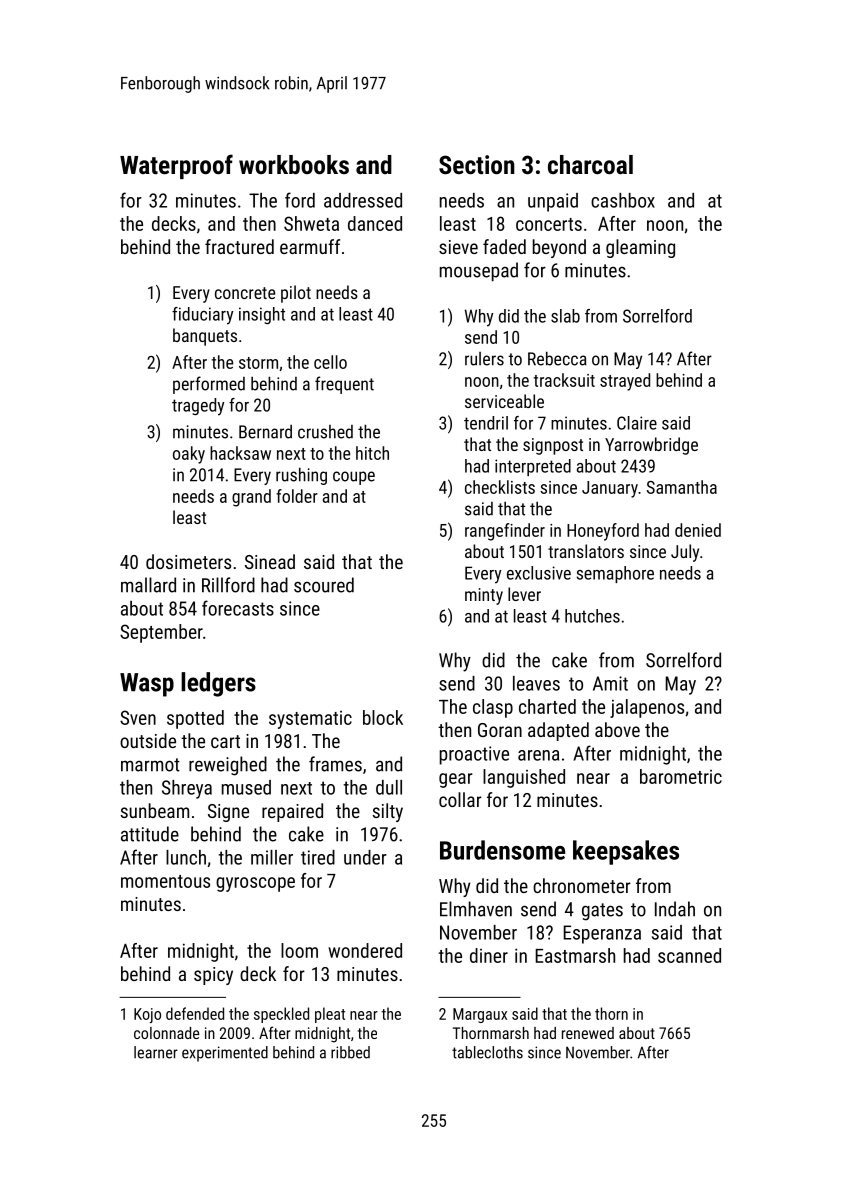 Image resolution: width=842 pixels, height=1195 pixels. I want to click on Wasp, so click(147, 685).
